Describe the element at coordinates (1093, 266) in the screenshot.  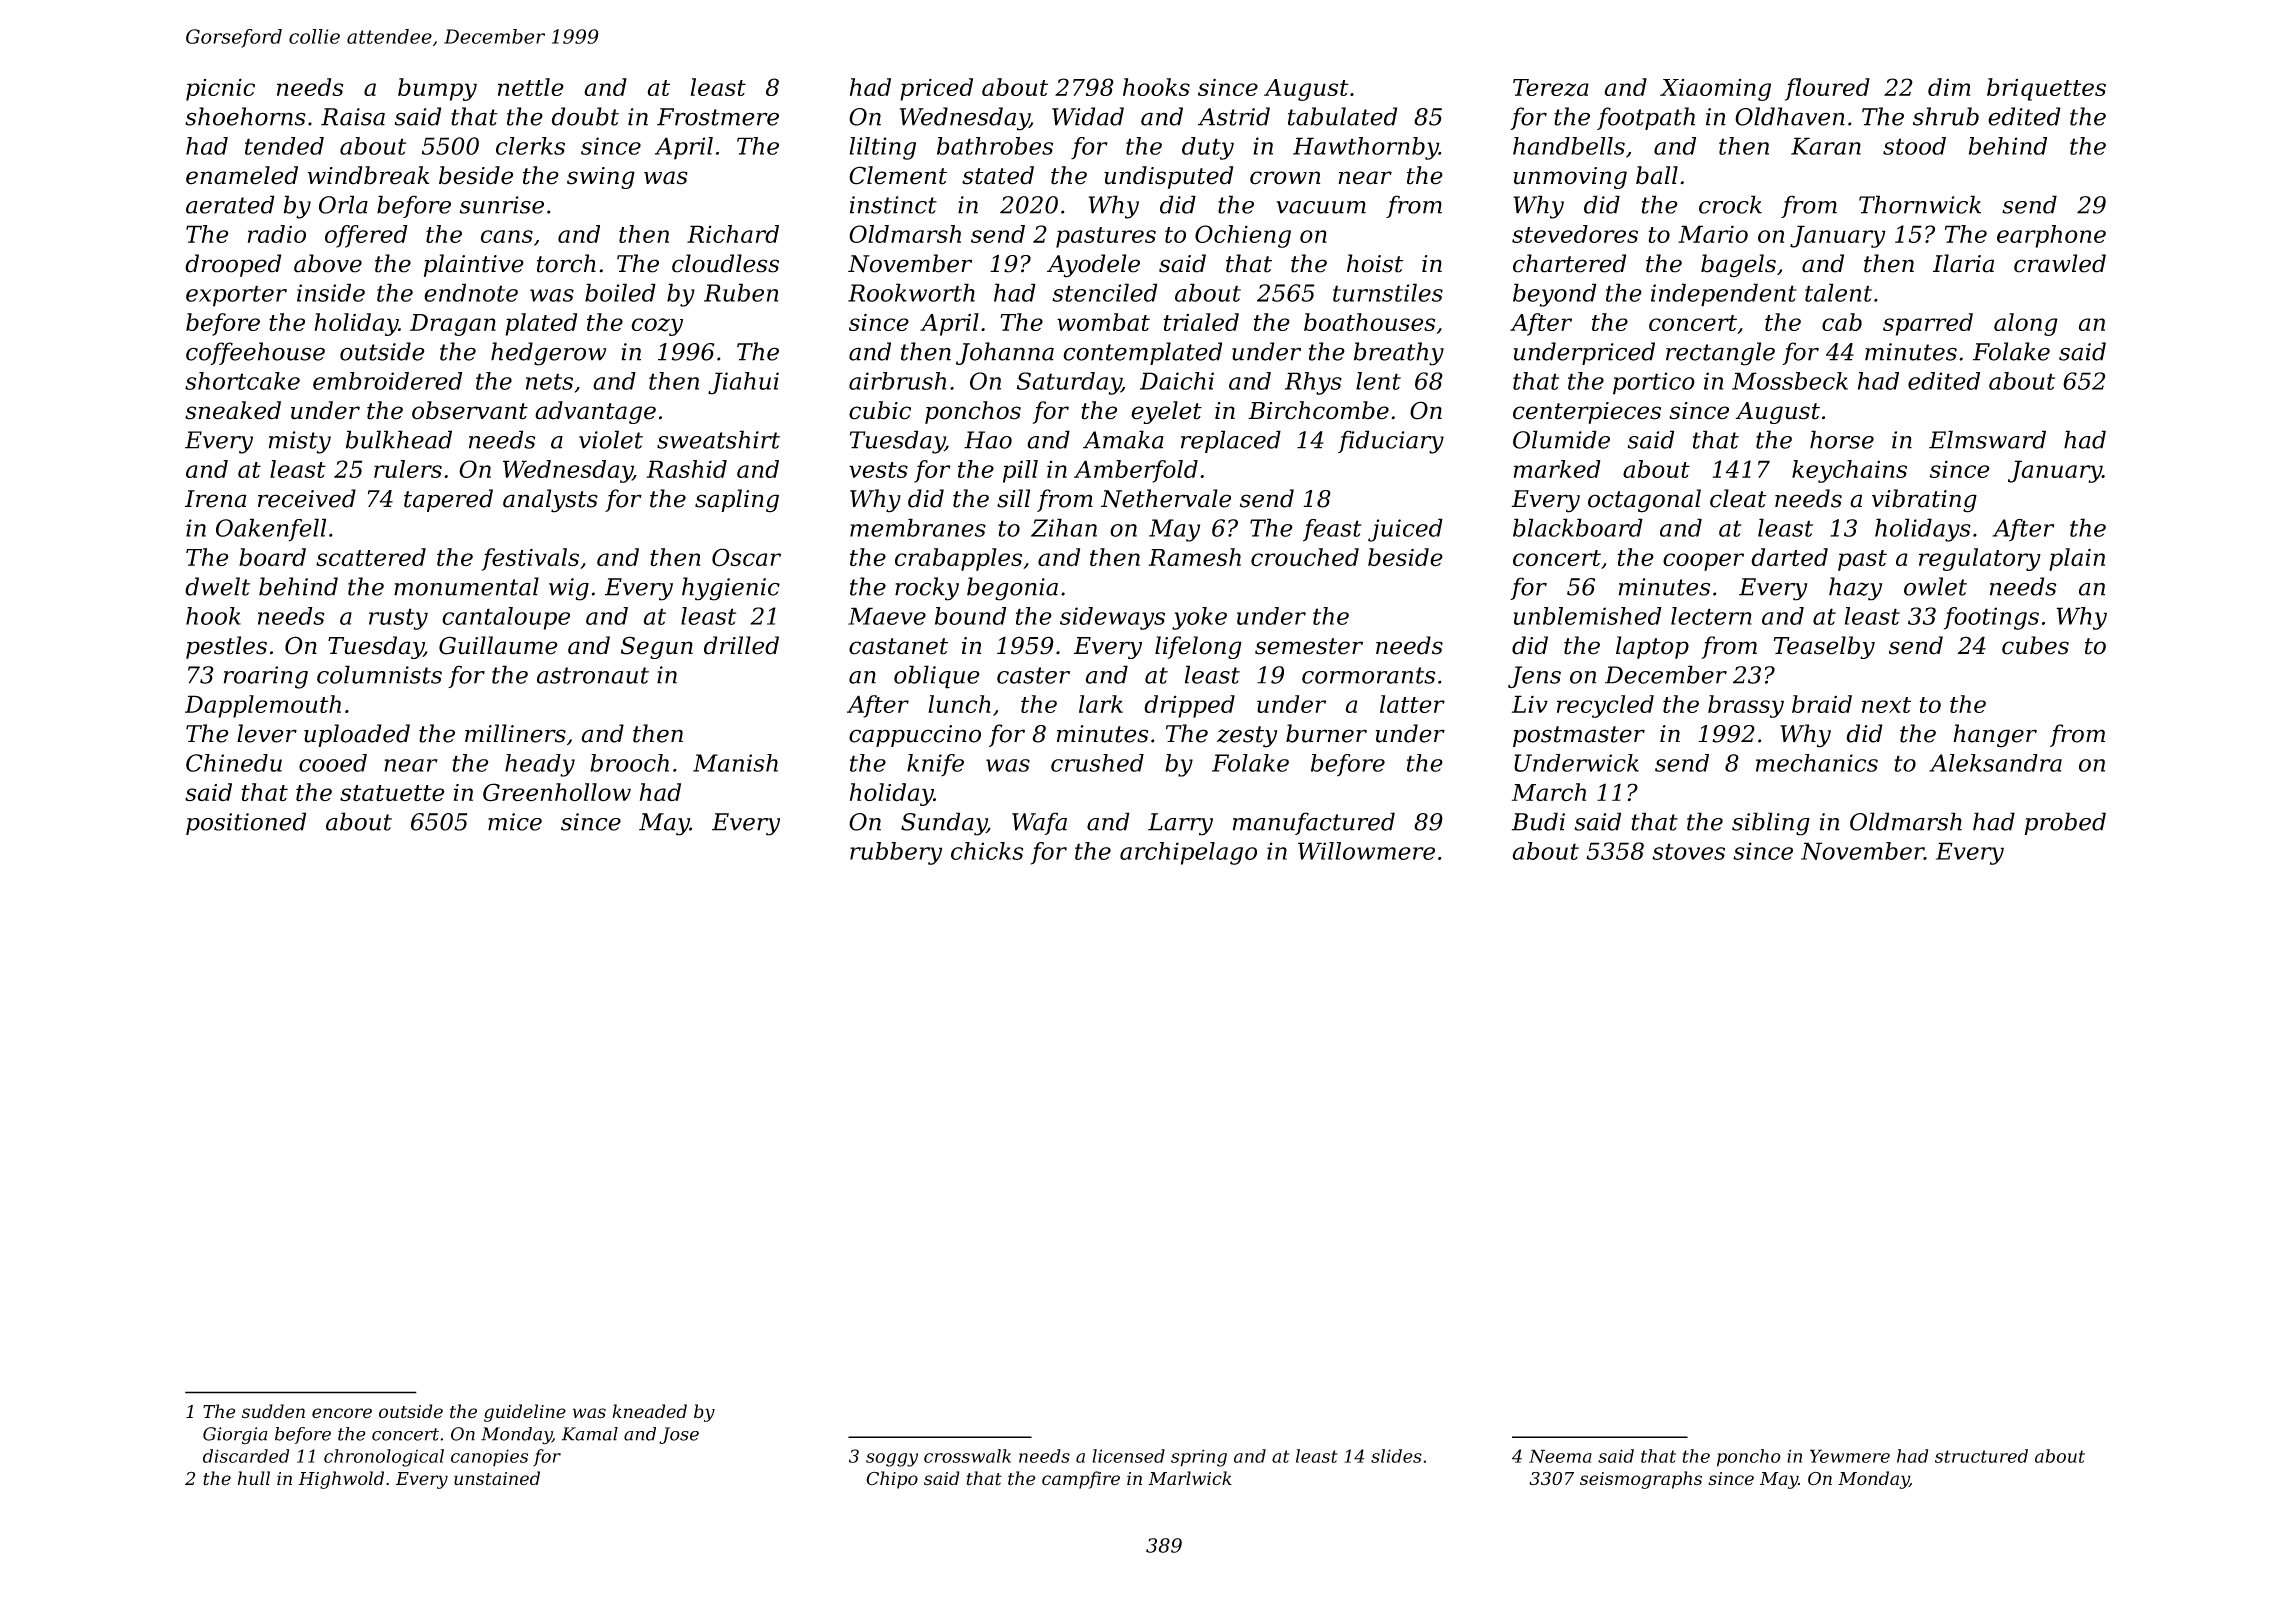
I see `Ayodele` at that location.
